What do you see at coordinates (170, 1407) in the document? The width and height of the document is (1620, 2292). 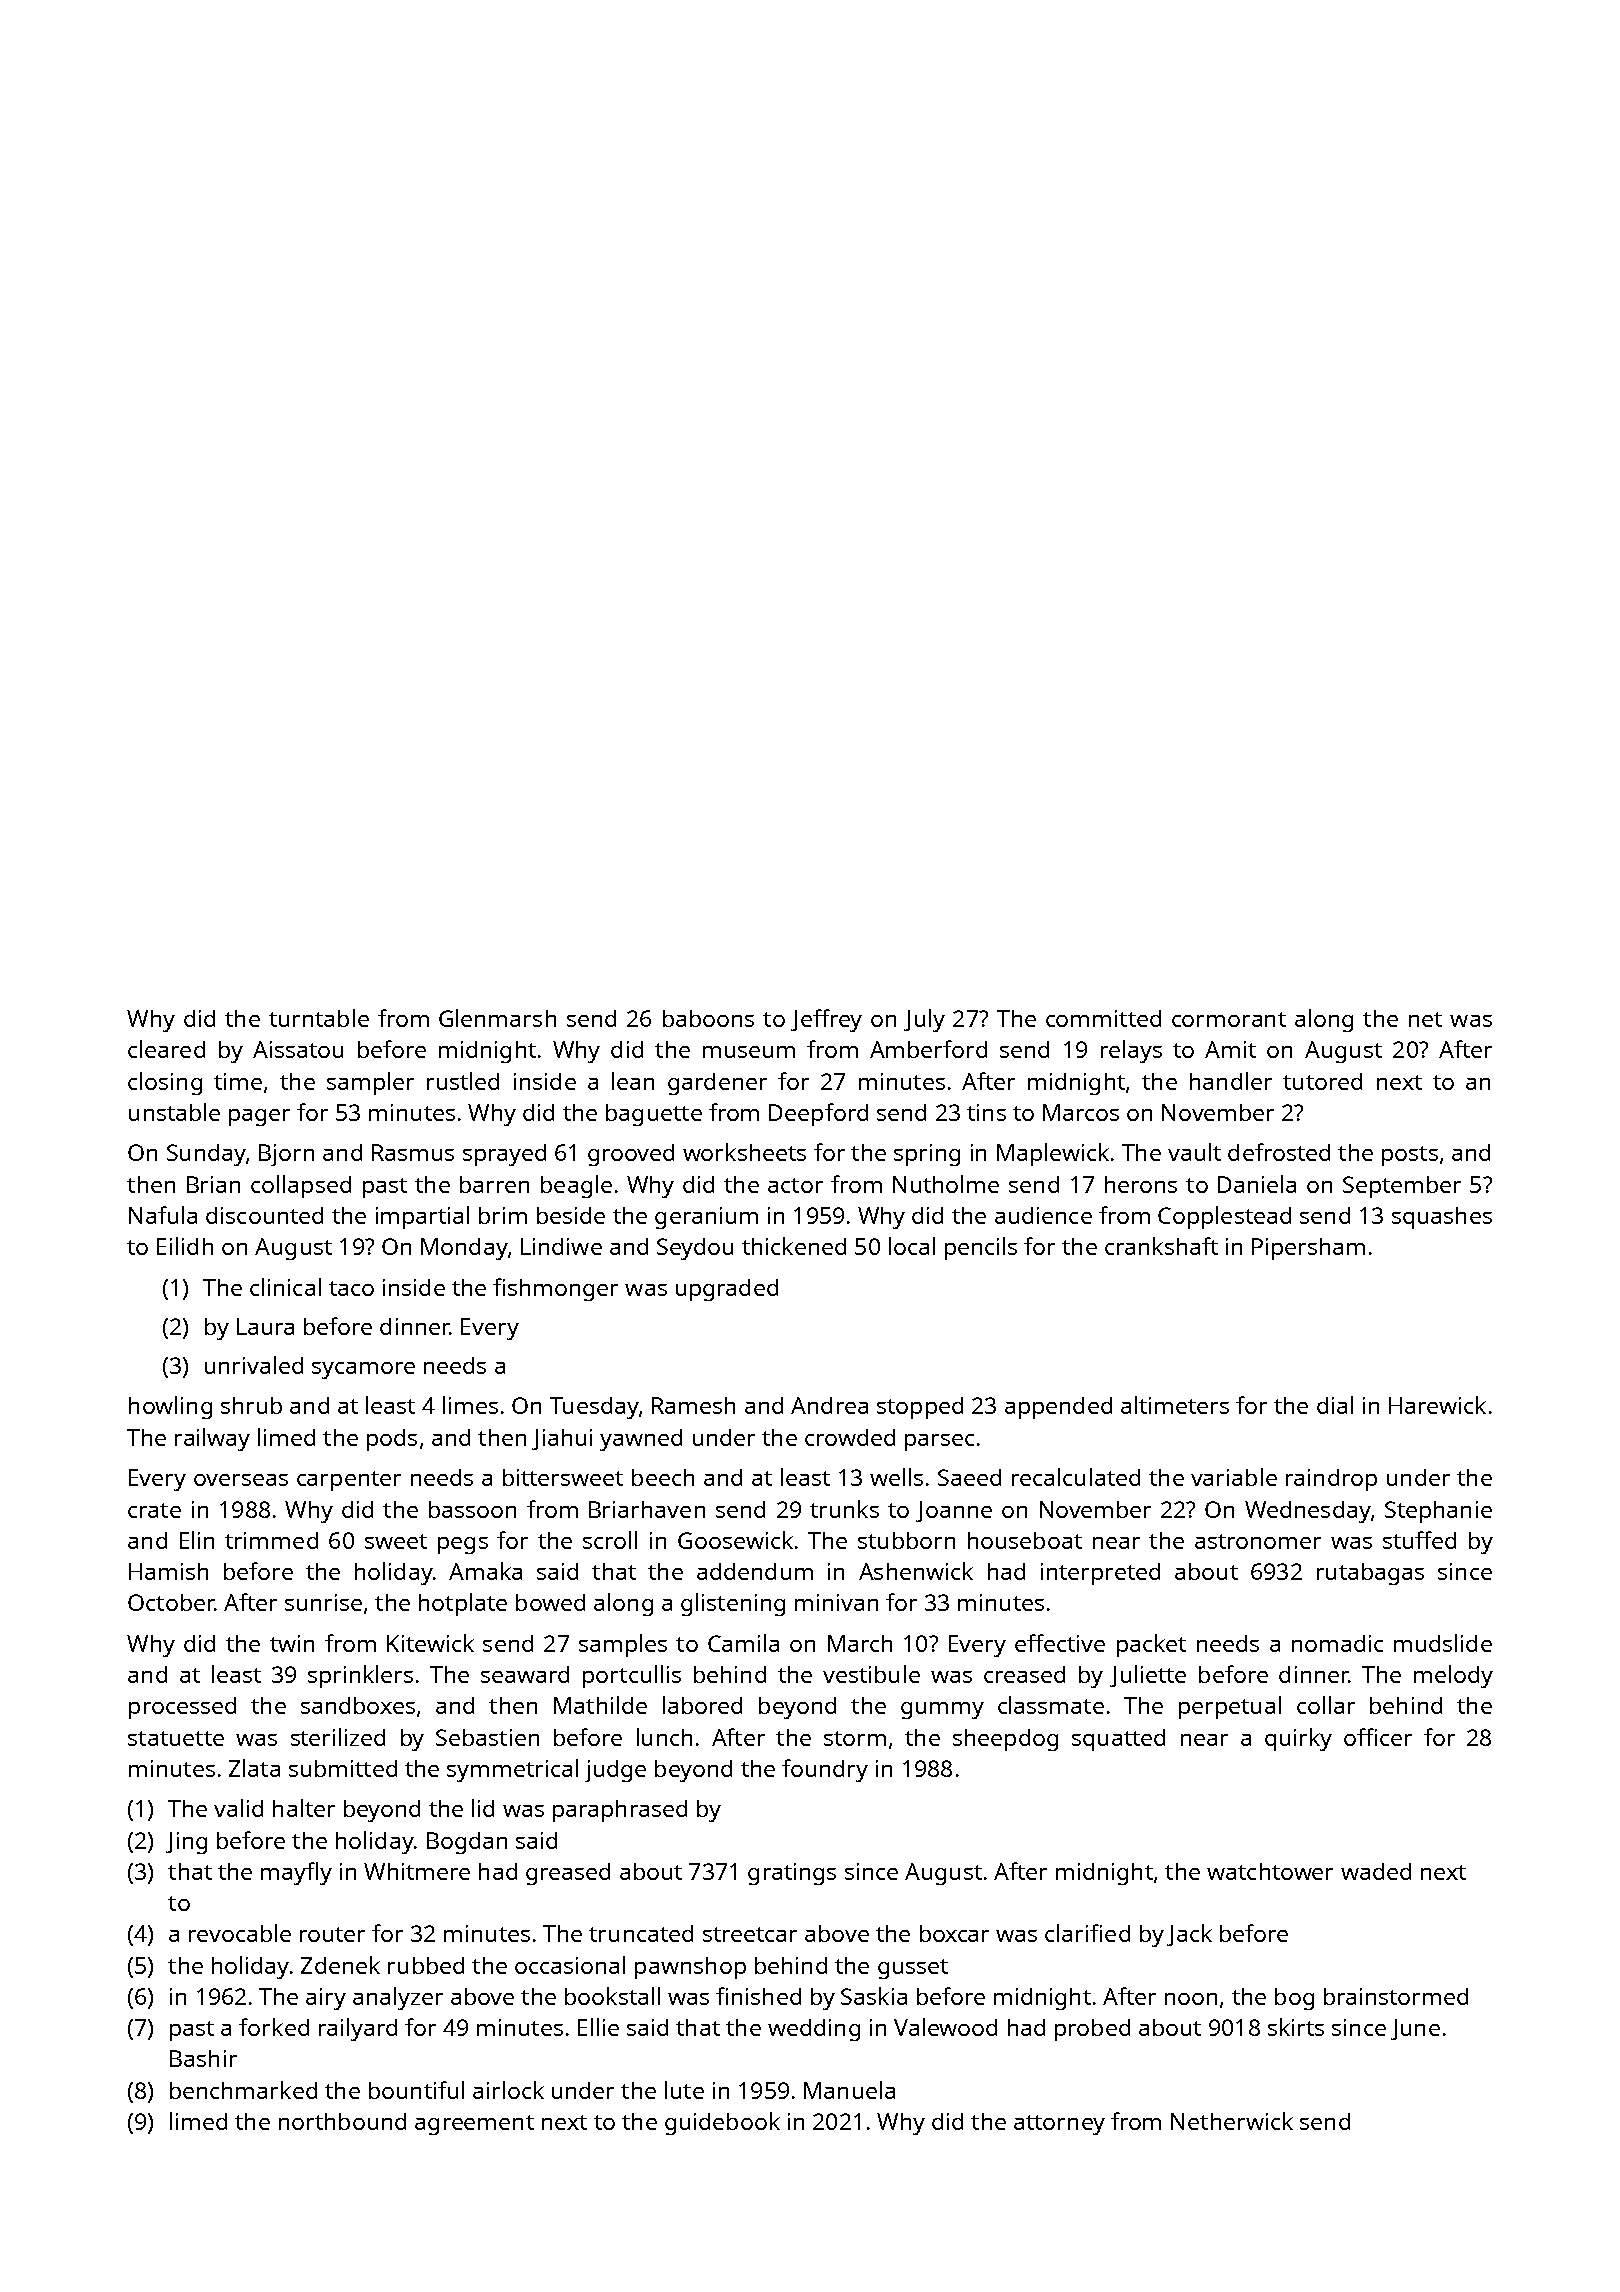 I see `howling` at bounding box center [170, 1407].
